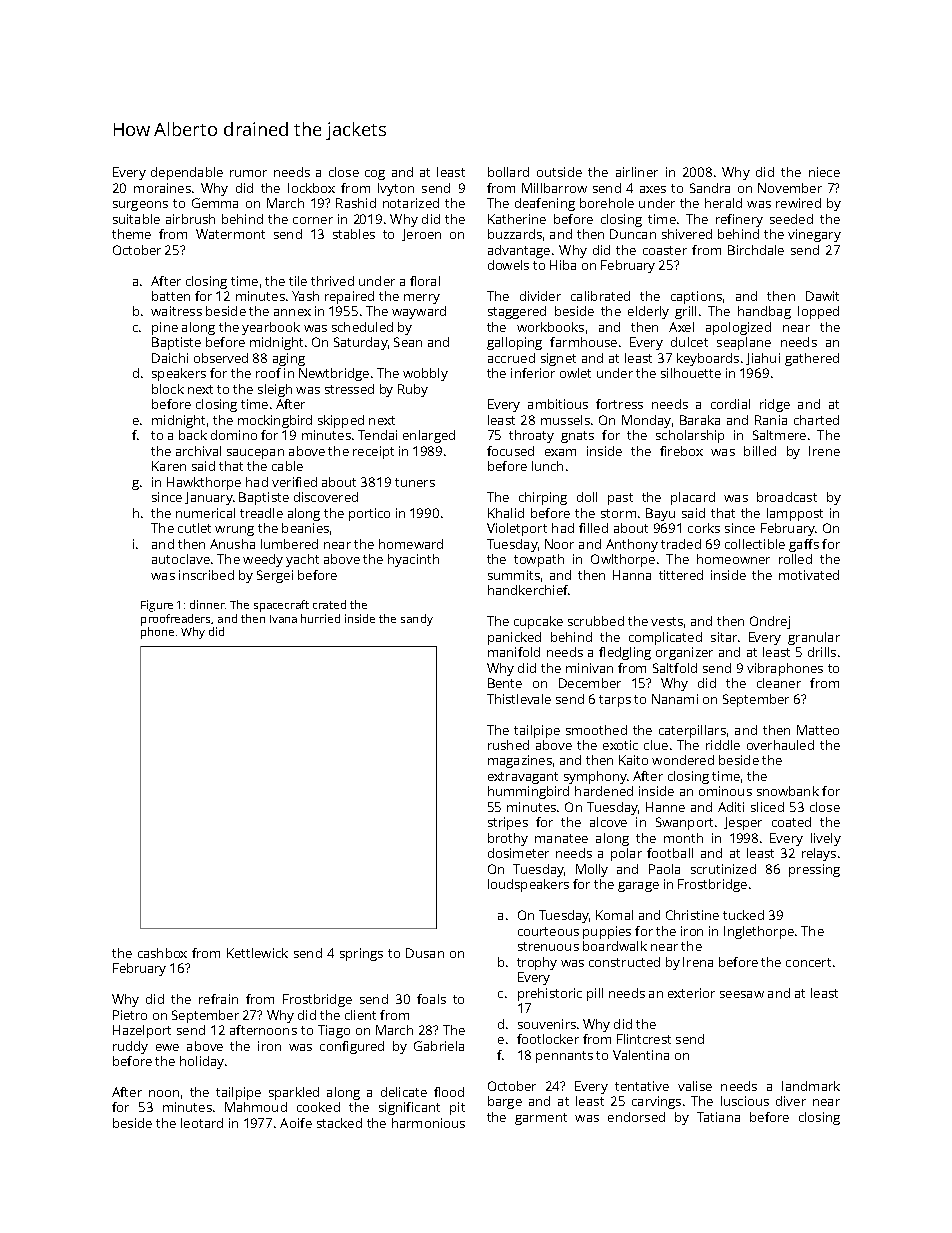  Describe the element at coordinates (302, 560) in the page. I see `yacht` at that location.
